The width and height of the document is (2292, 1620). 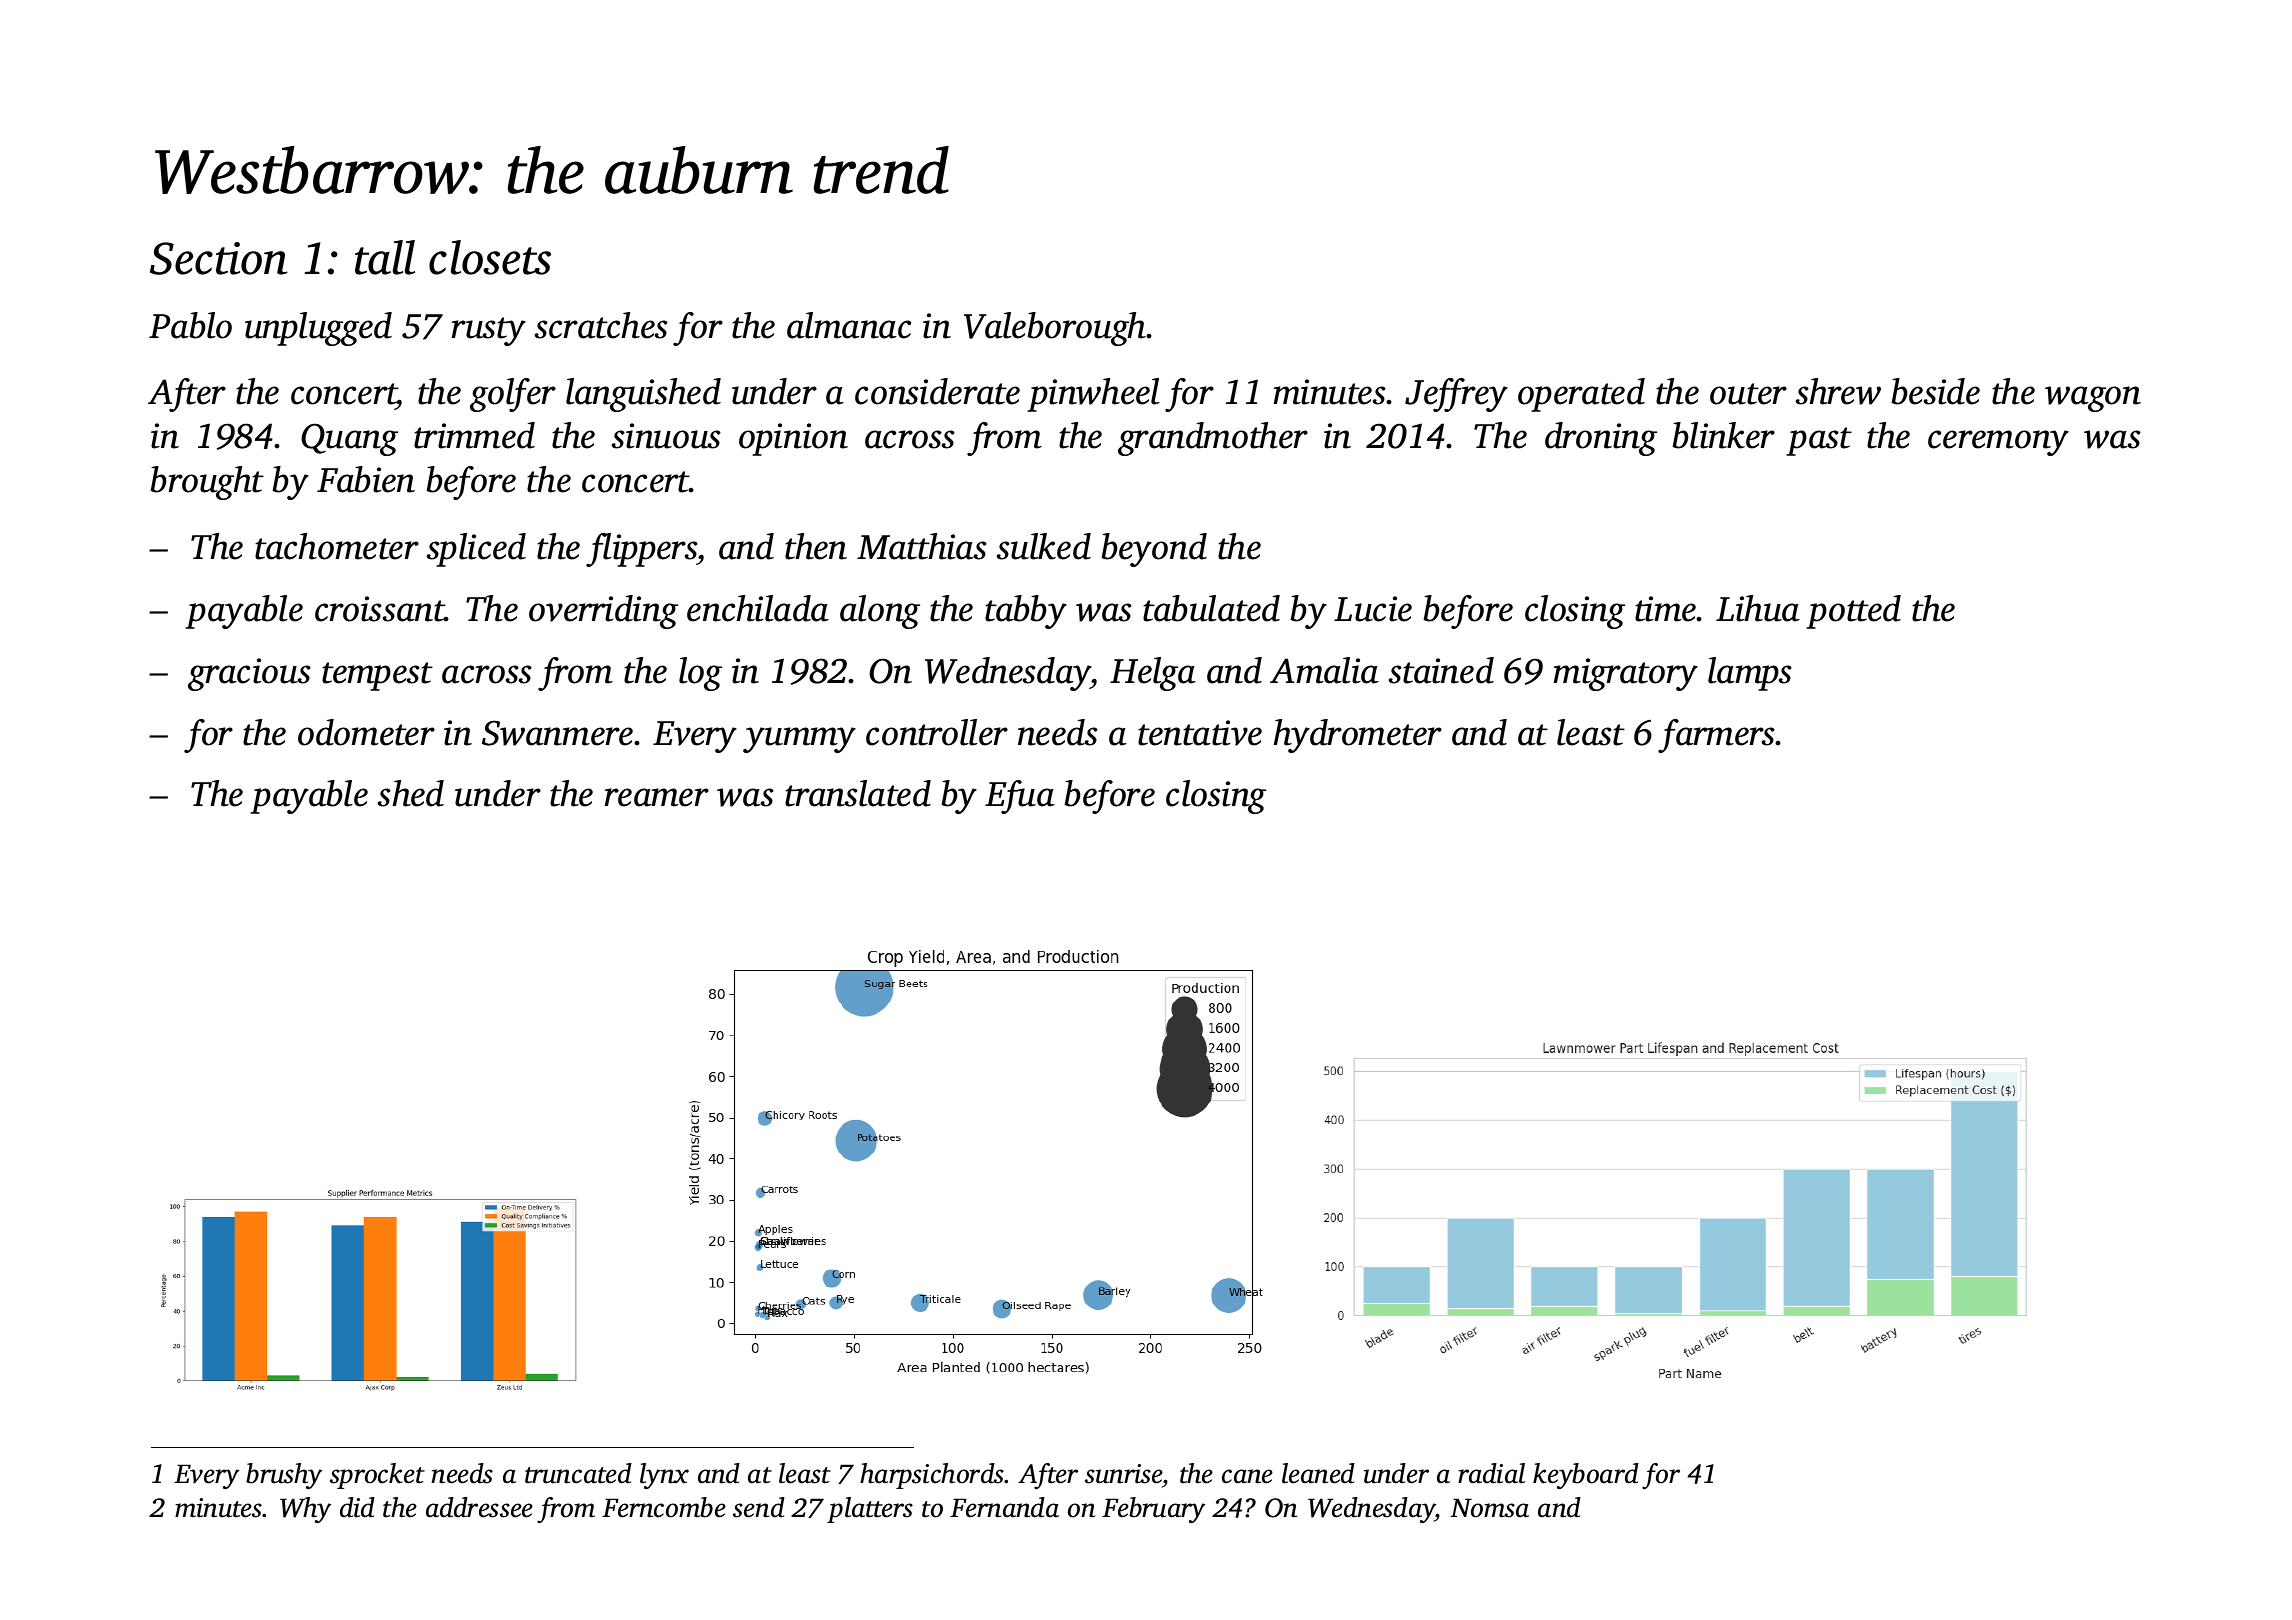 I want to click on beyond, so click(x=1154, y=550).
